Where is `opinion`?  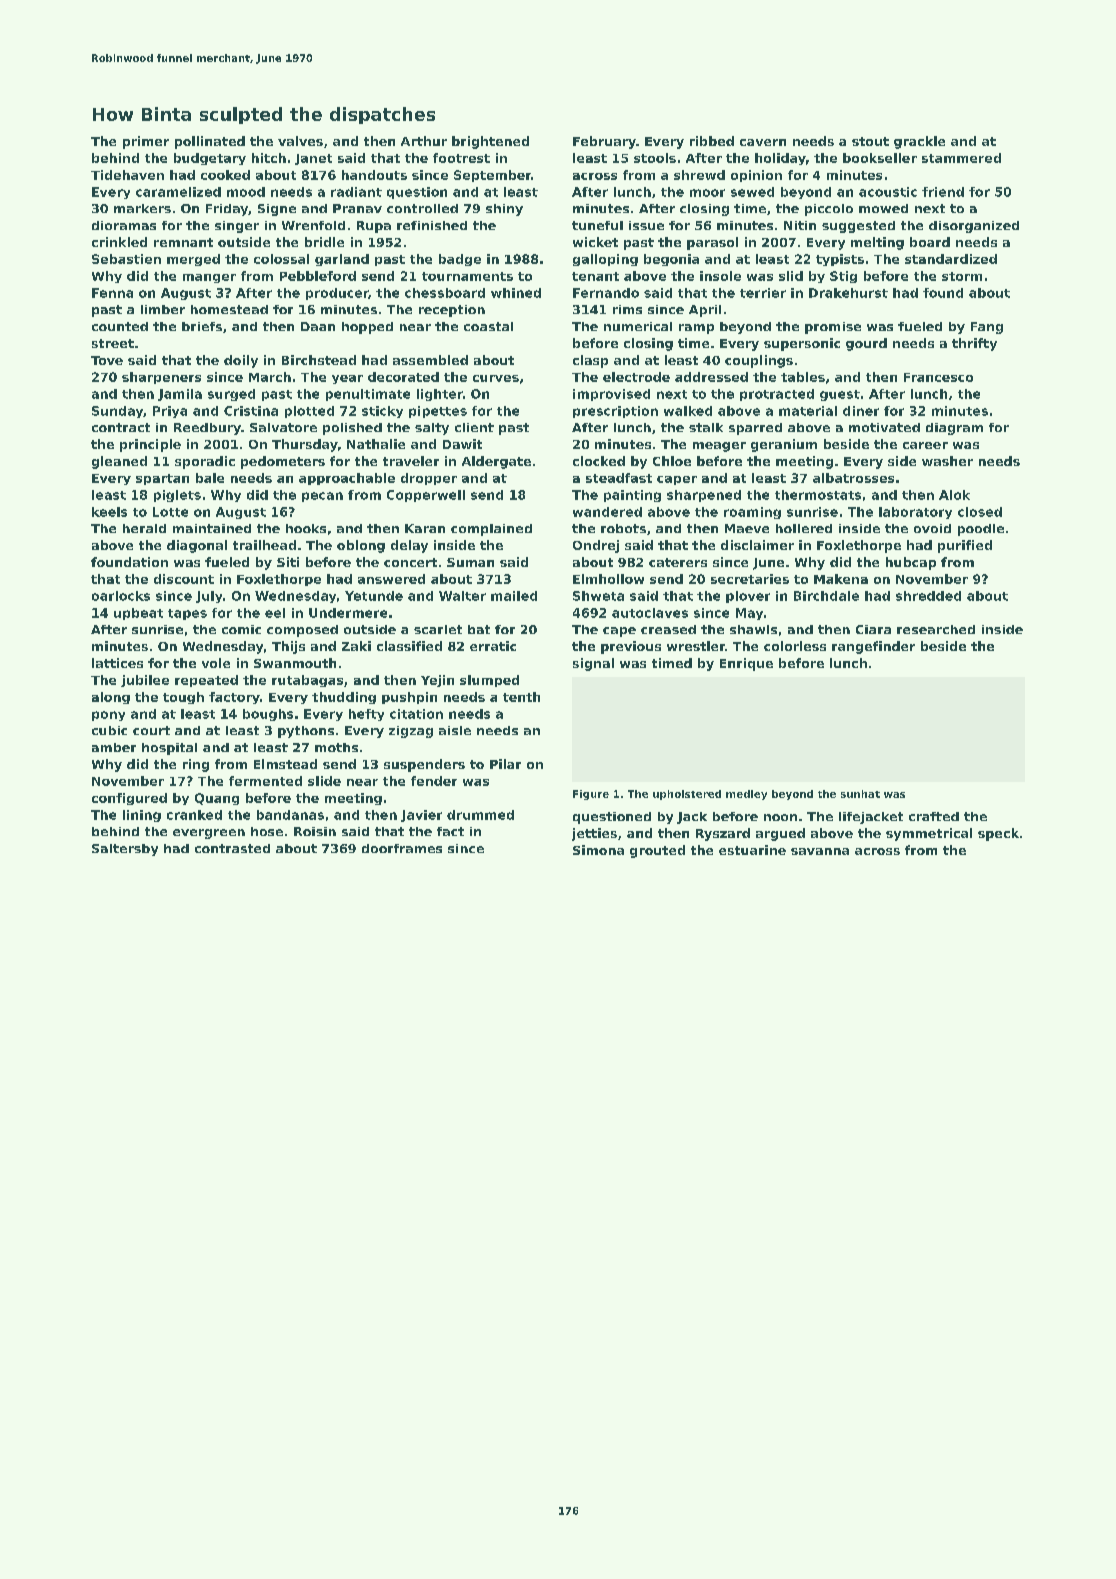
opinion is located at coordinates (756, 176).
